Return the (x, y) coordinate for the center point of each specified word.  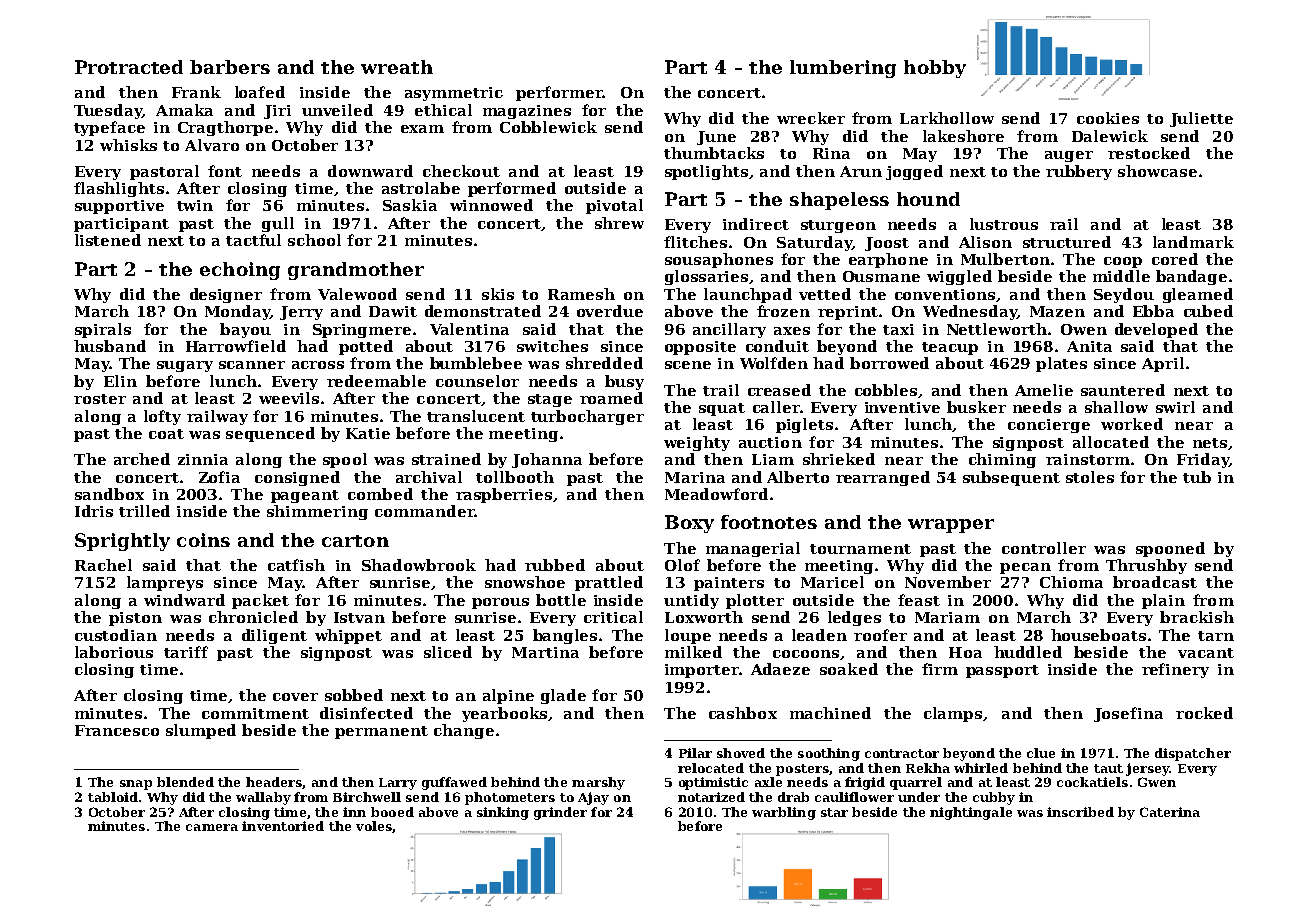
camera (212, 827)
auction (770, 442)
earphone (888, 260)
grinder (560, 813)
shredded (604, 363)
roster (100, 399)
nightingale (971, 813)
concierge (1049, 426)
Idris (94, 511)
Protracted (129, 67)
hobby (935, 69)
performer (559, 93)
